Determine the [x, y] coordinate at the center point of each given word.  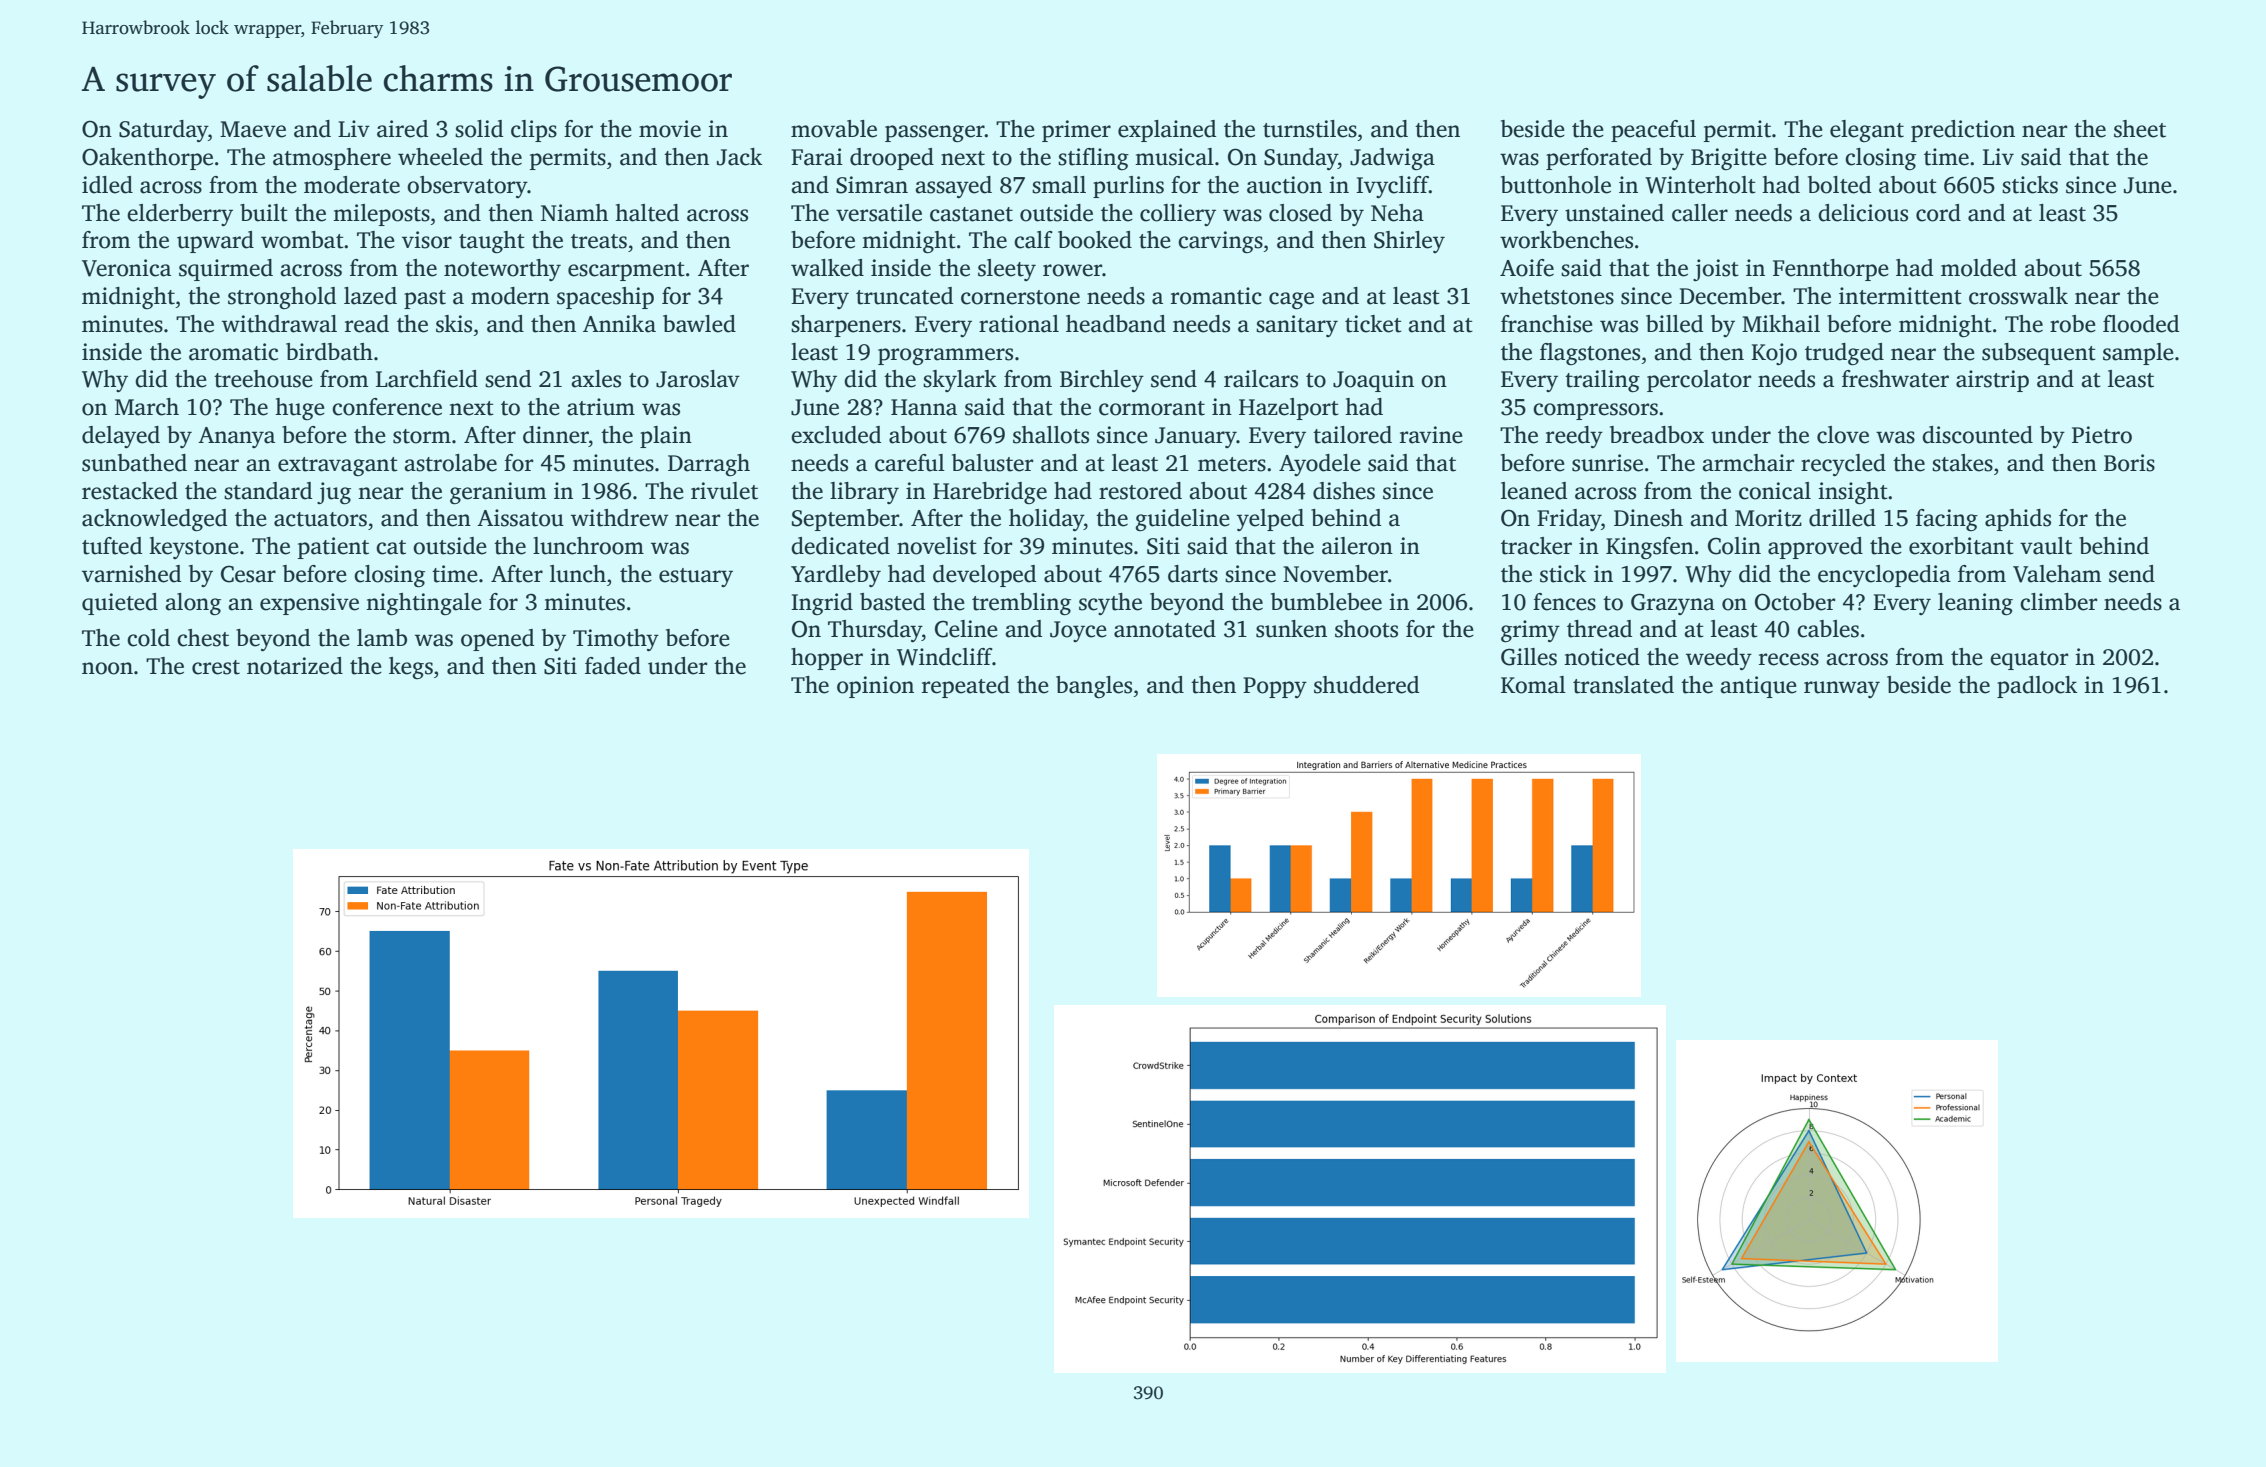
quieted [120, 604]
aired [402, 129]
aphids [2018, 520]
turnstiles [1310, 129]
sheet [2140, 129]
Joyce [1078, 631]
